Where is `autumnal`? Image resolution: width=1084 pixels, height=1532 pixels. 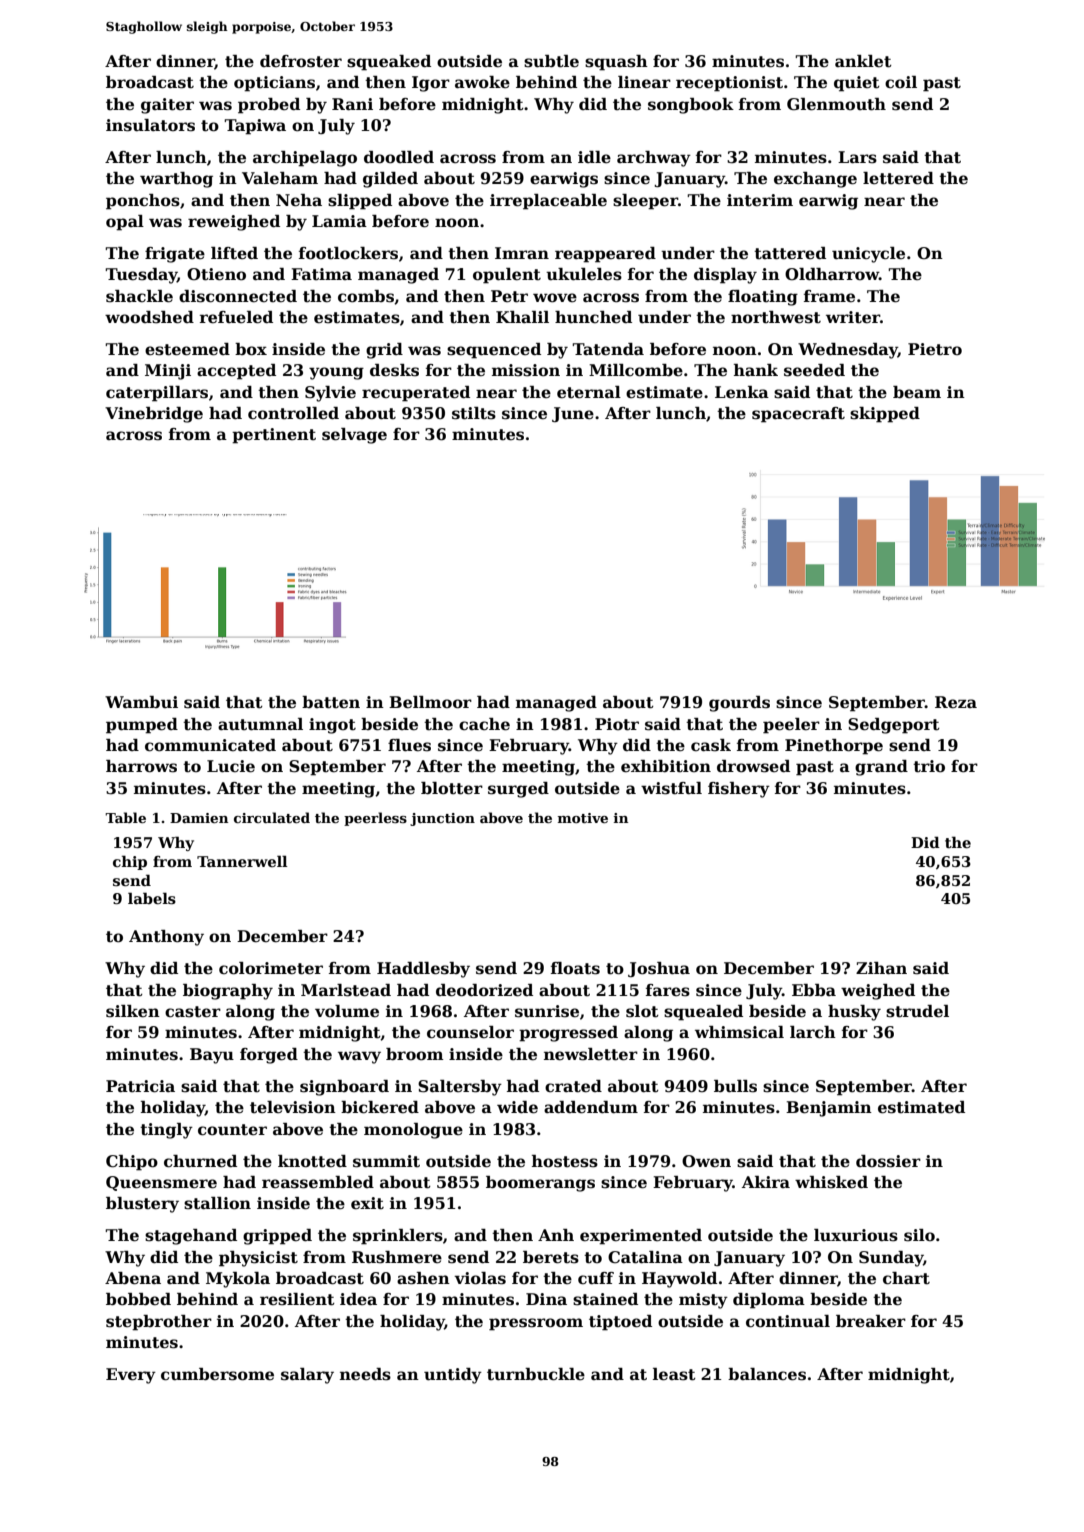
autumnal is located at coordinates (260, 724).
